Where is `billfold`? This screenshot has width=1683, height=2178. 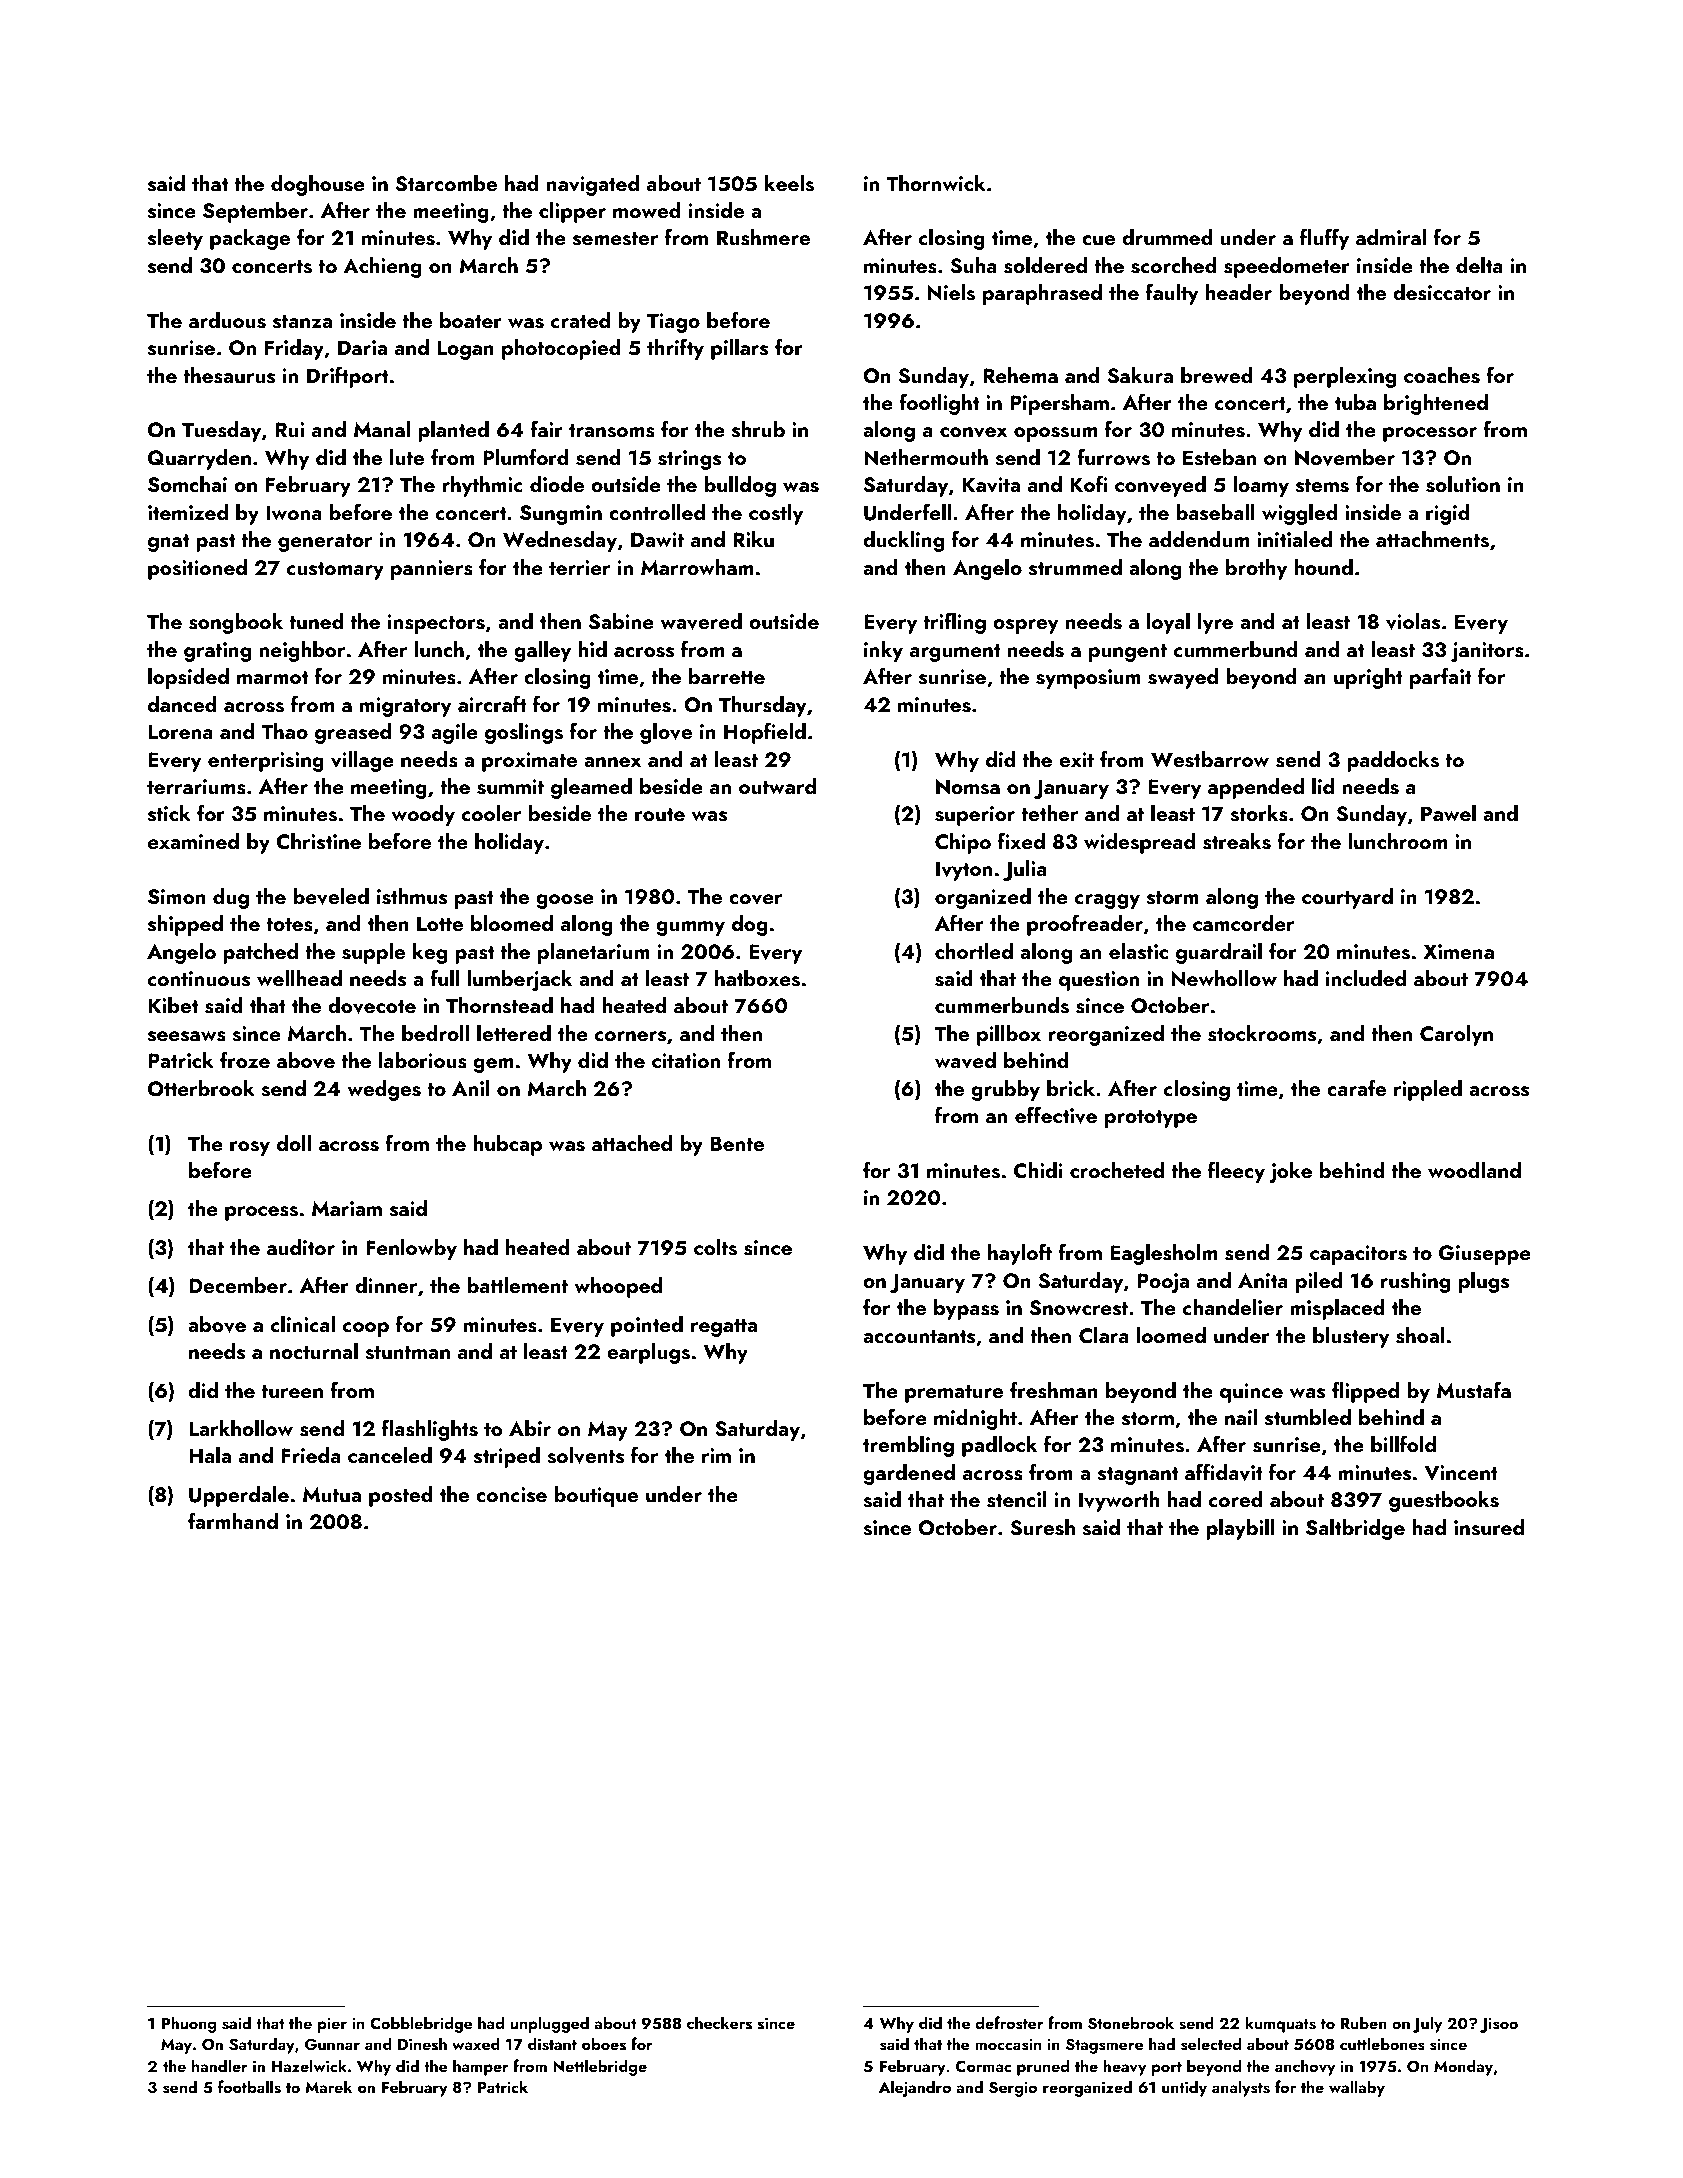 billfold is located at coordinates (1403, 1443).
